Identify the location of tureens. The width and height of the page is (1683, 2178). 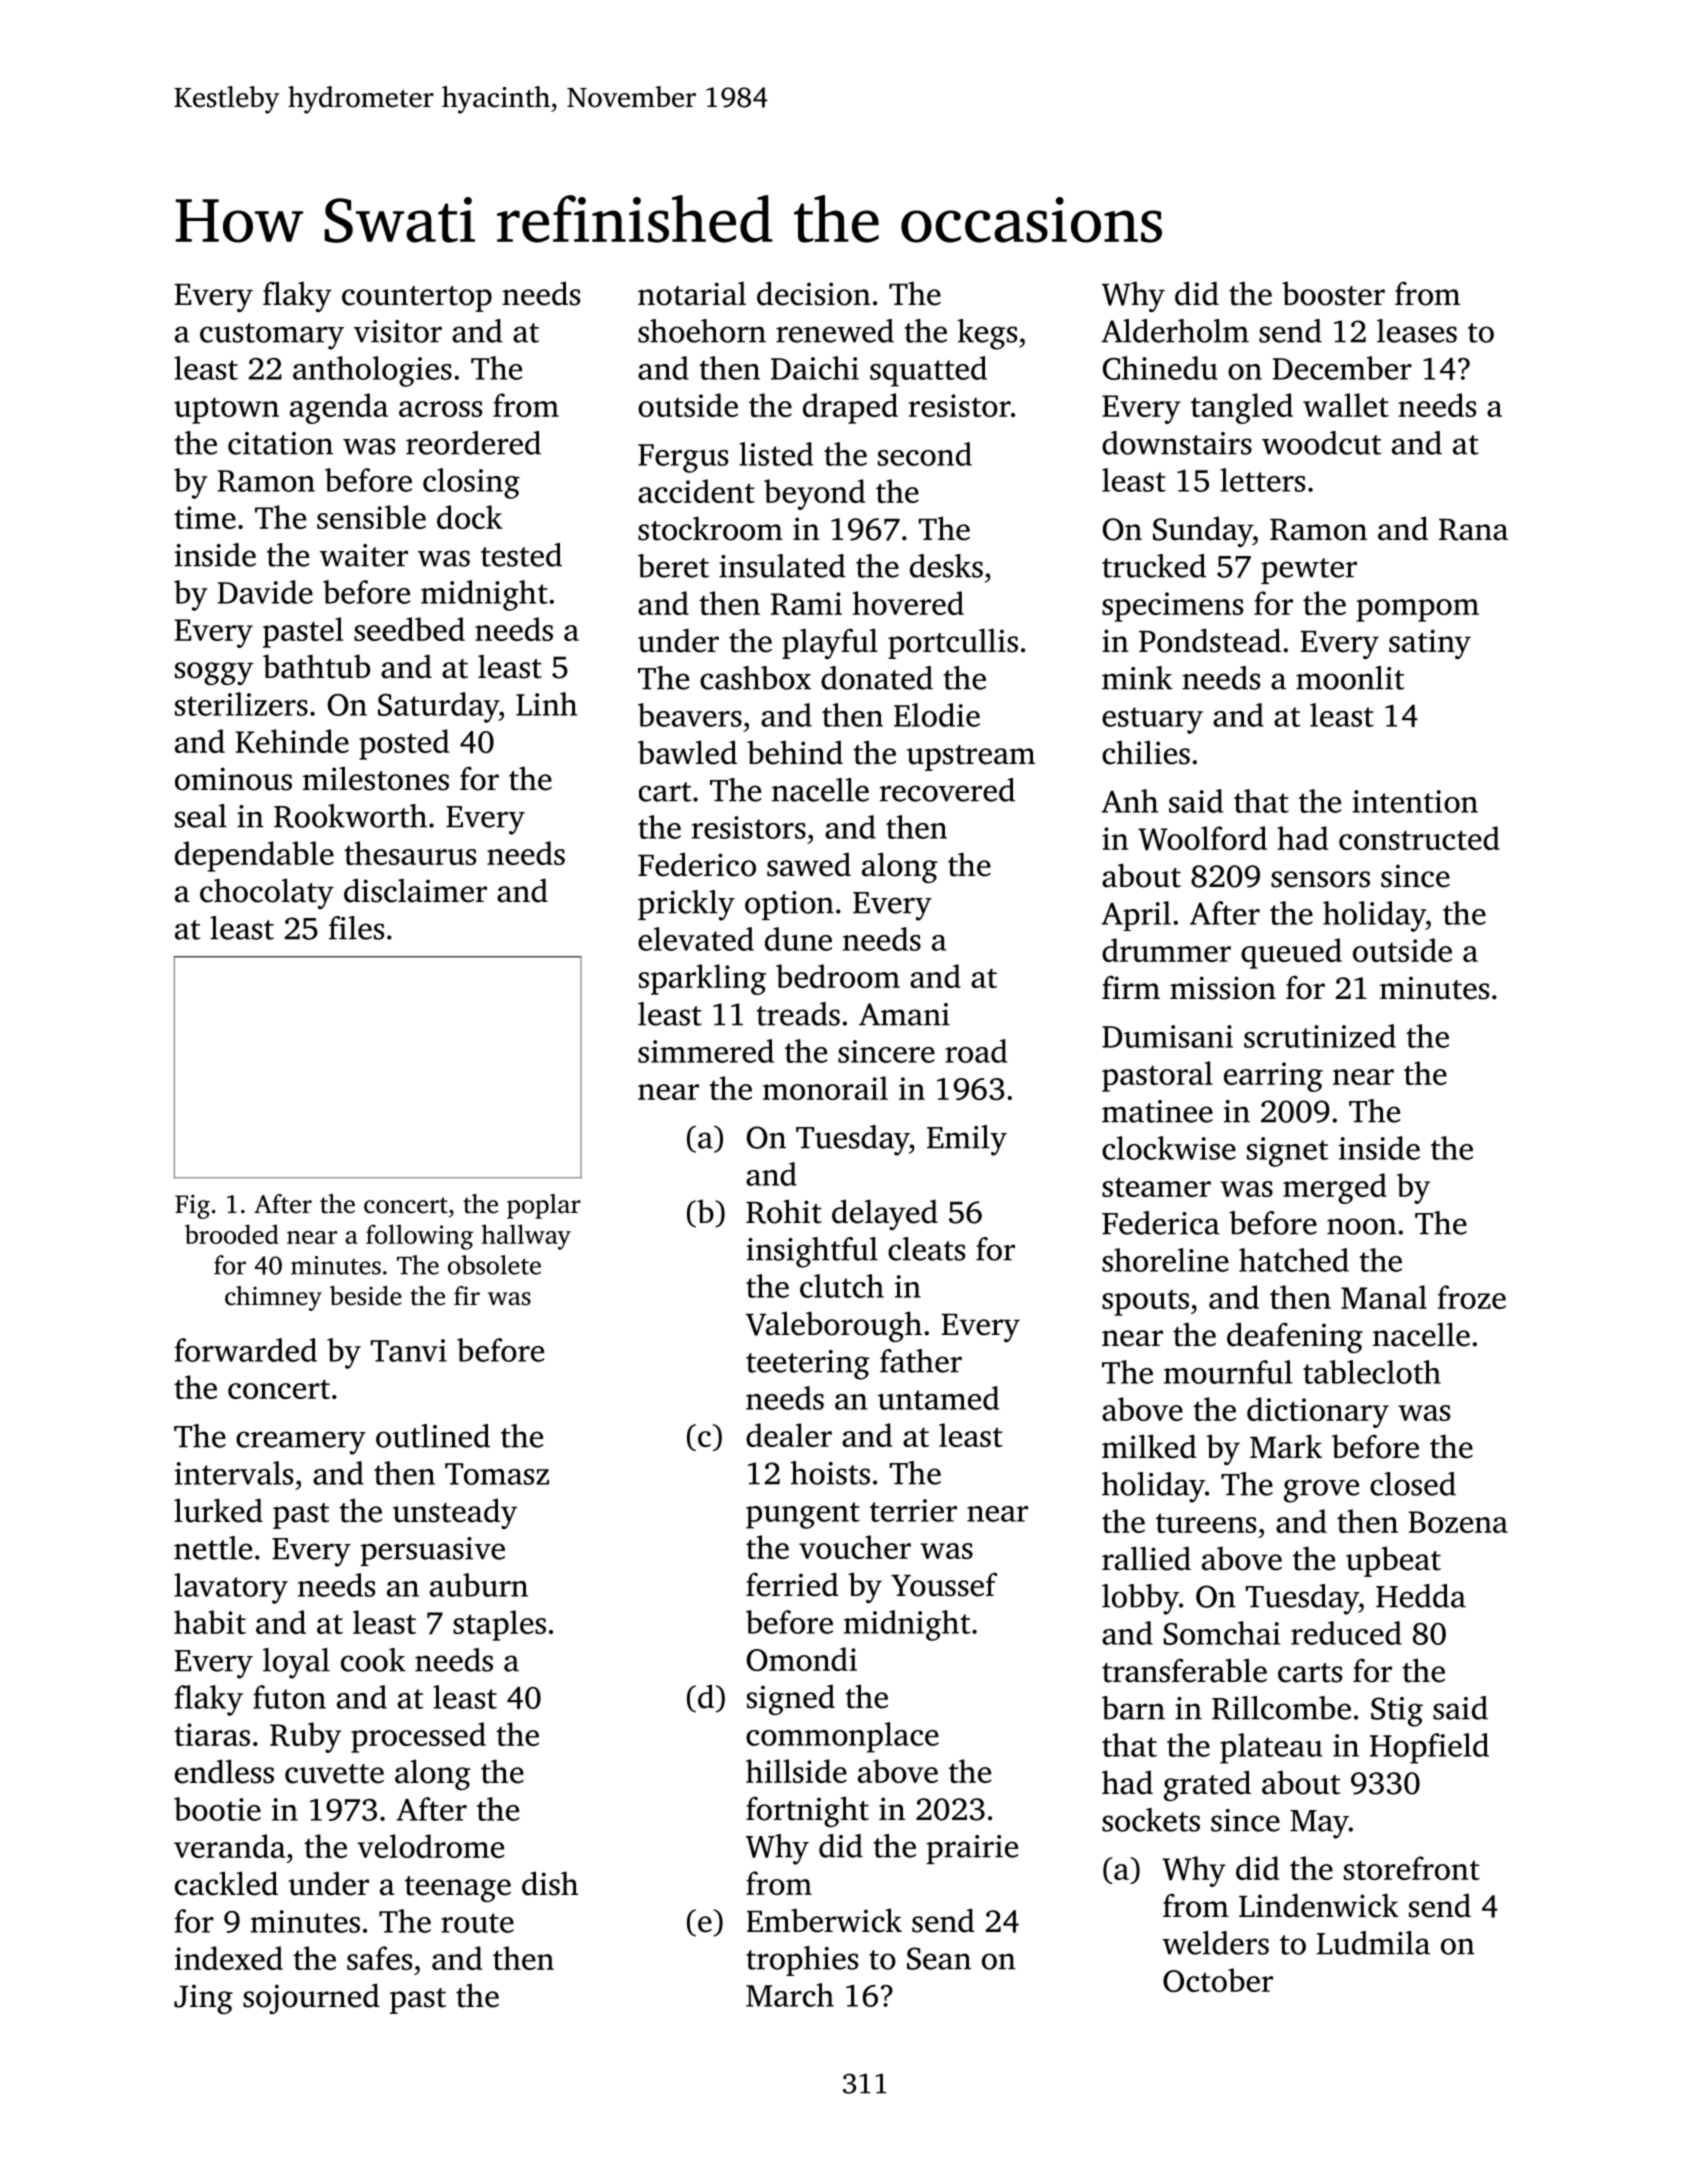
(1206, 1523).
